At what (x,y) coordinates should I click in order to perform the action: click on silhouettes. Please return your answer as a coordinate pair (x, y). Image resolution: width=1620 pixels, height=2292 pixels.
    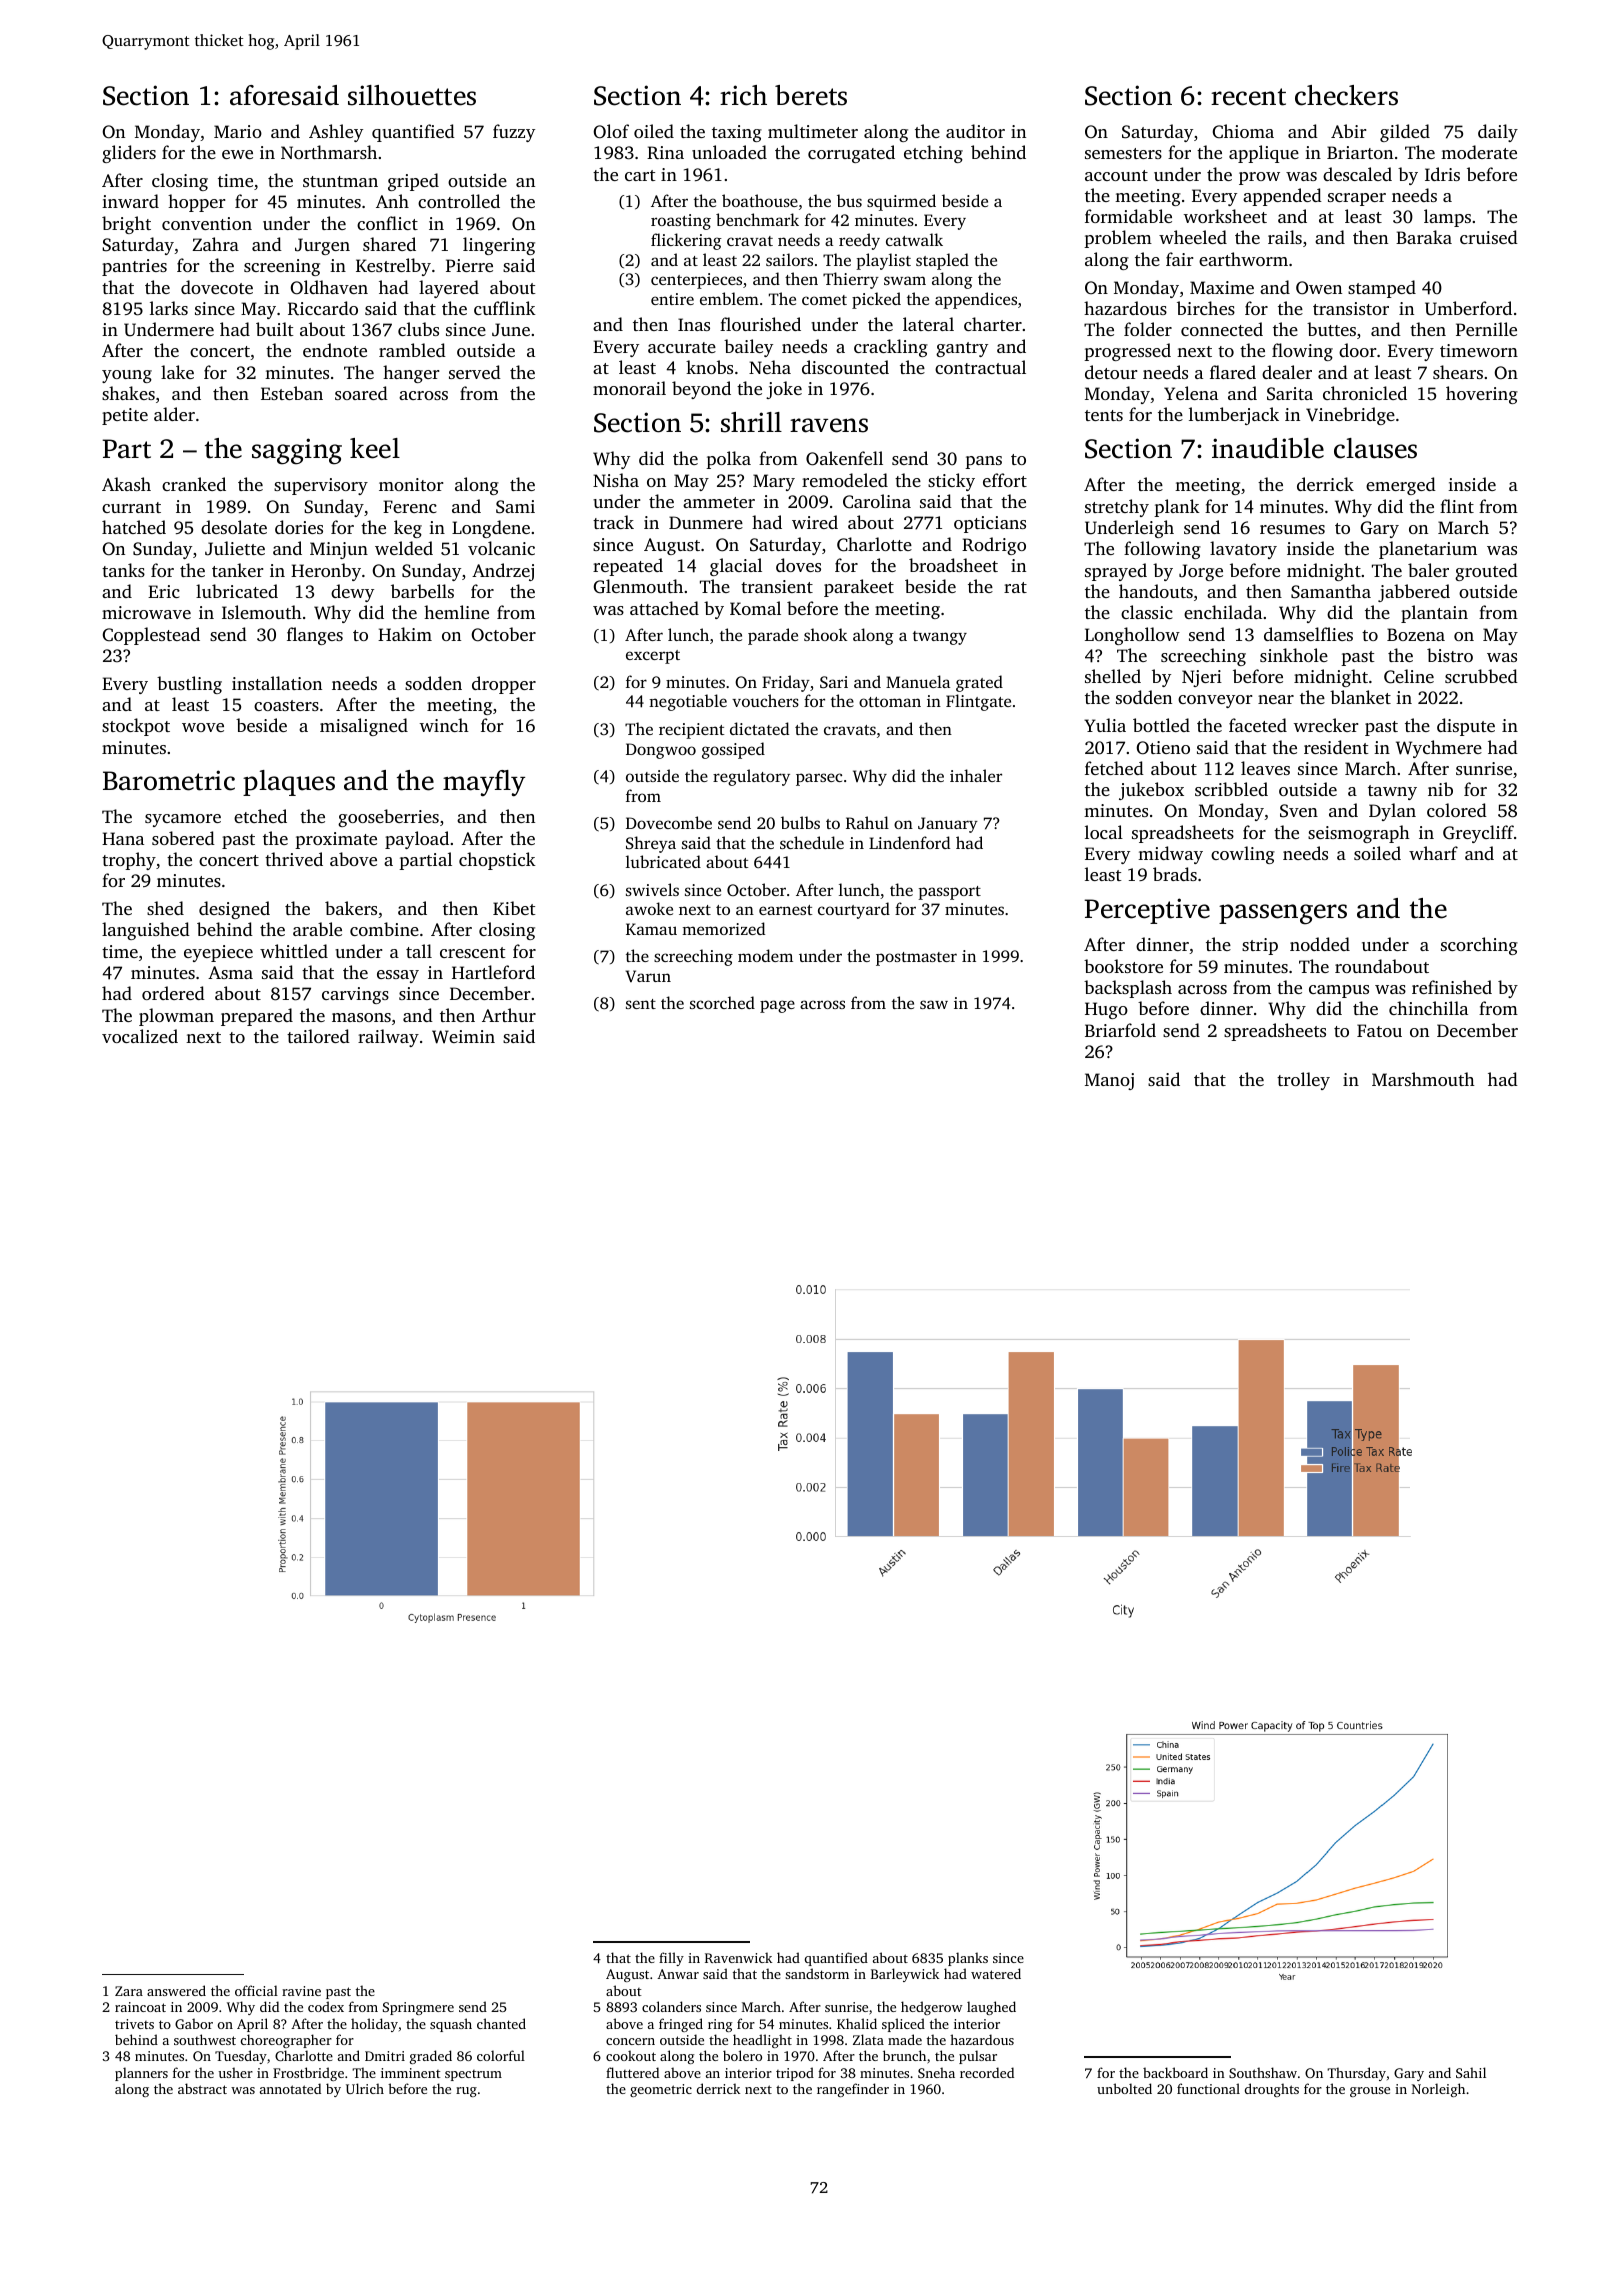
    Looking at the image, I should click on (412, 95).
